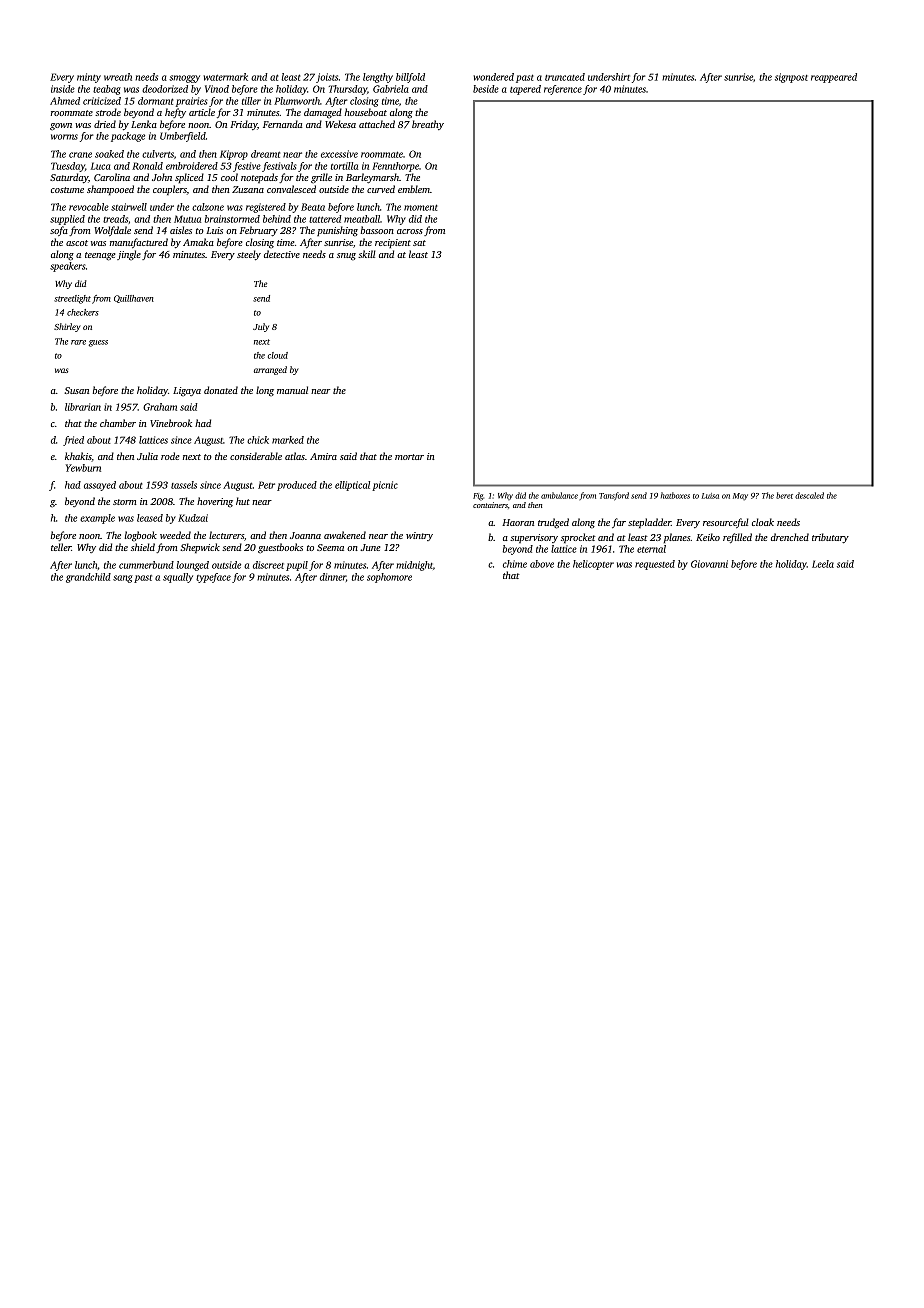 The image size is (924, 1308). What do you see at coordinates (809, 495) in the image?
I see `descaled` at bounding box center [809, 495].
